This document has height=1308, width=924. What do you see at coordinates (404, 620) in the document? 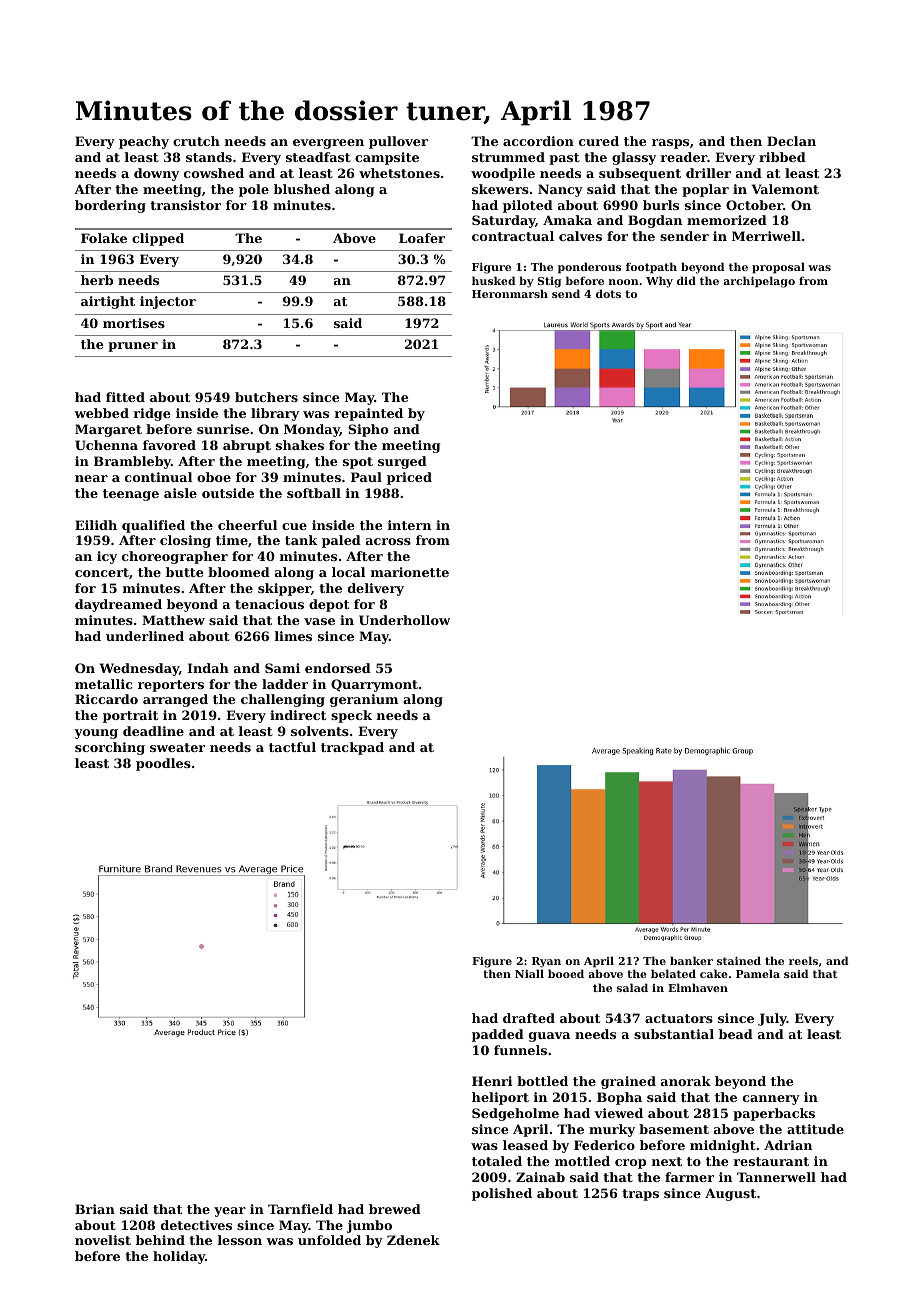
I see `Underhollow` at bounding box center [404, 620].
